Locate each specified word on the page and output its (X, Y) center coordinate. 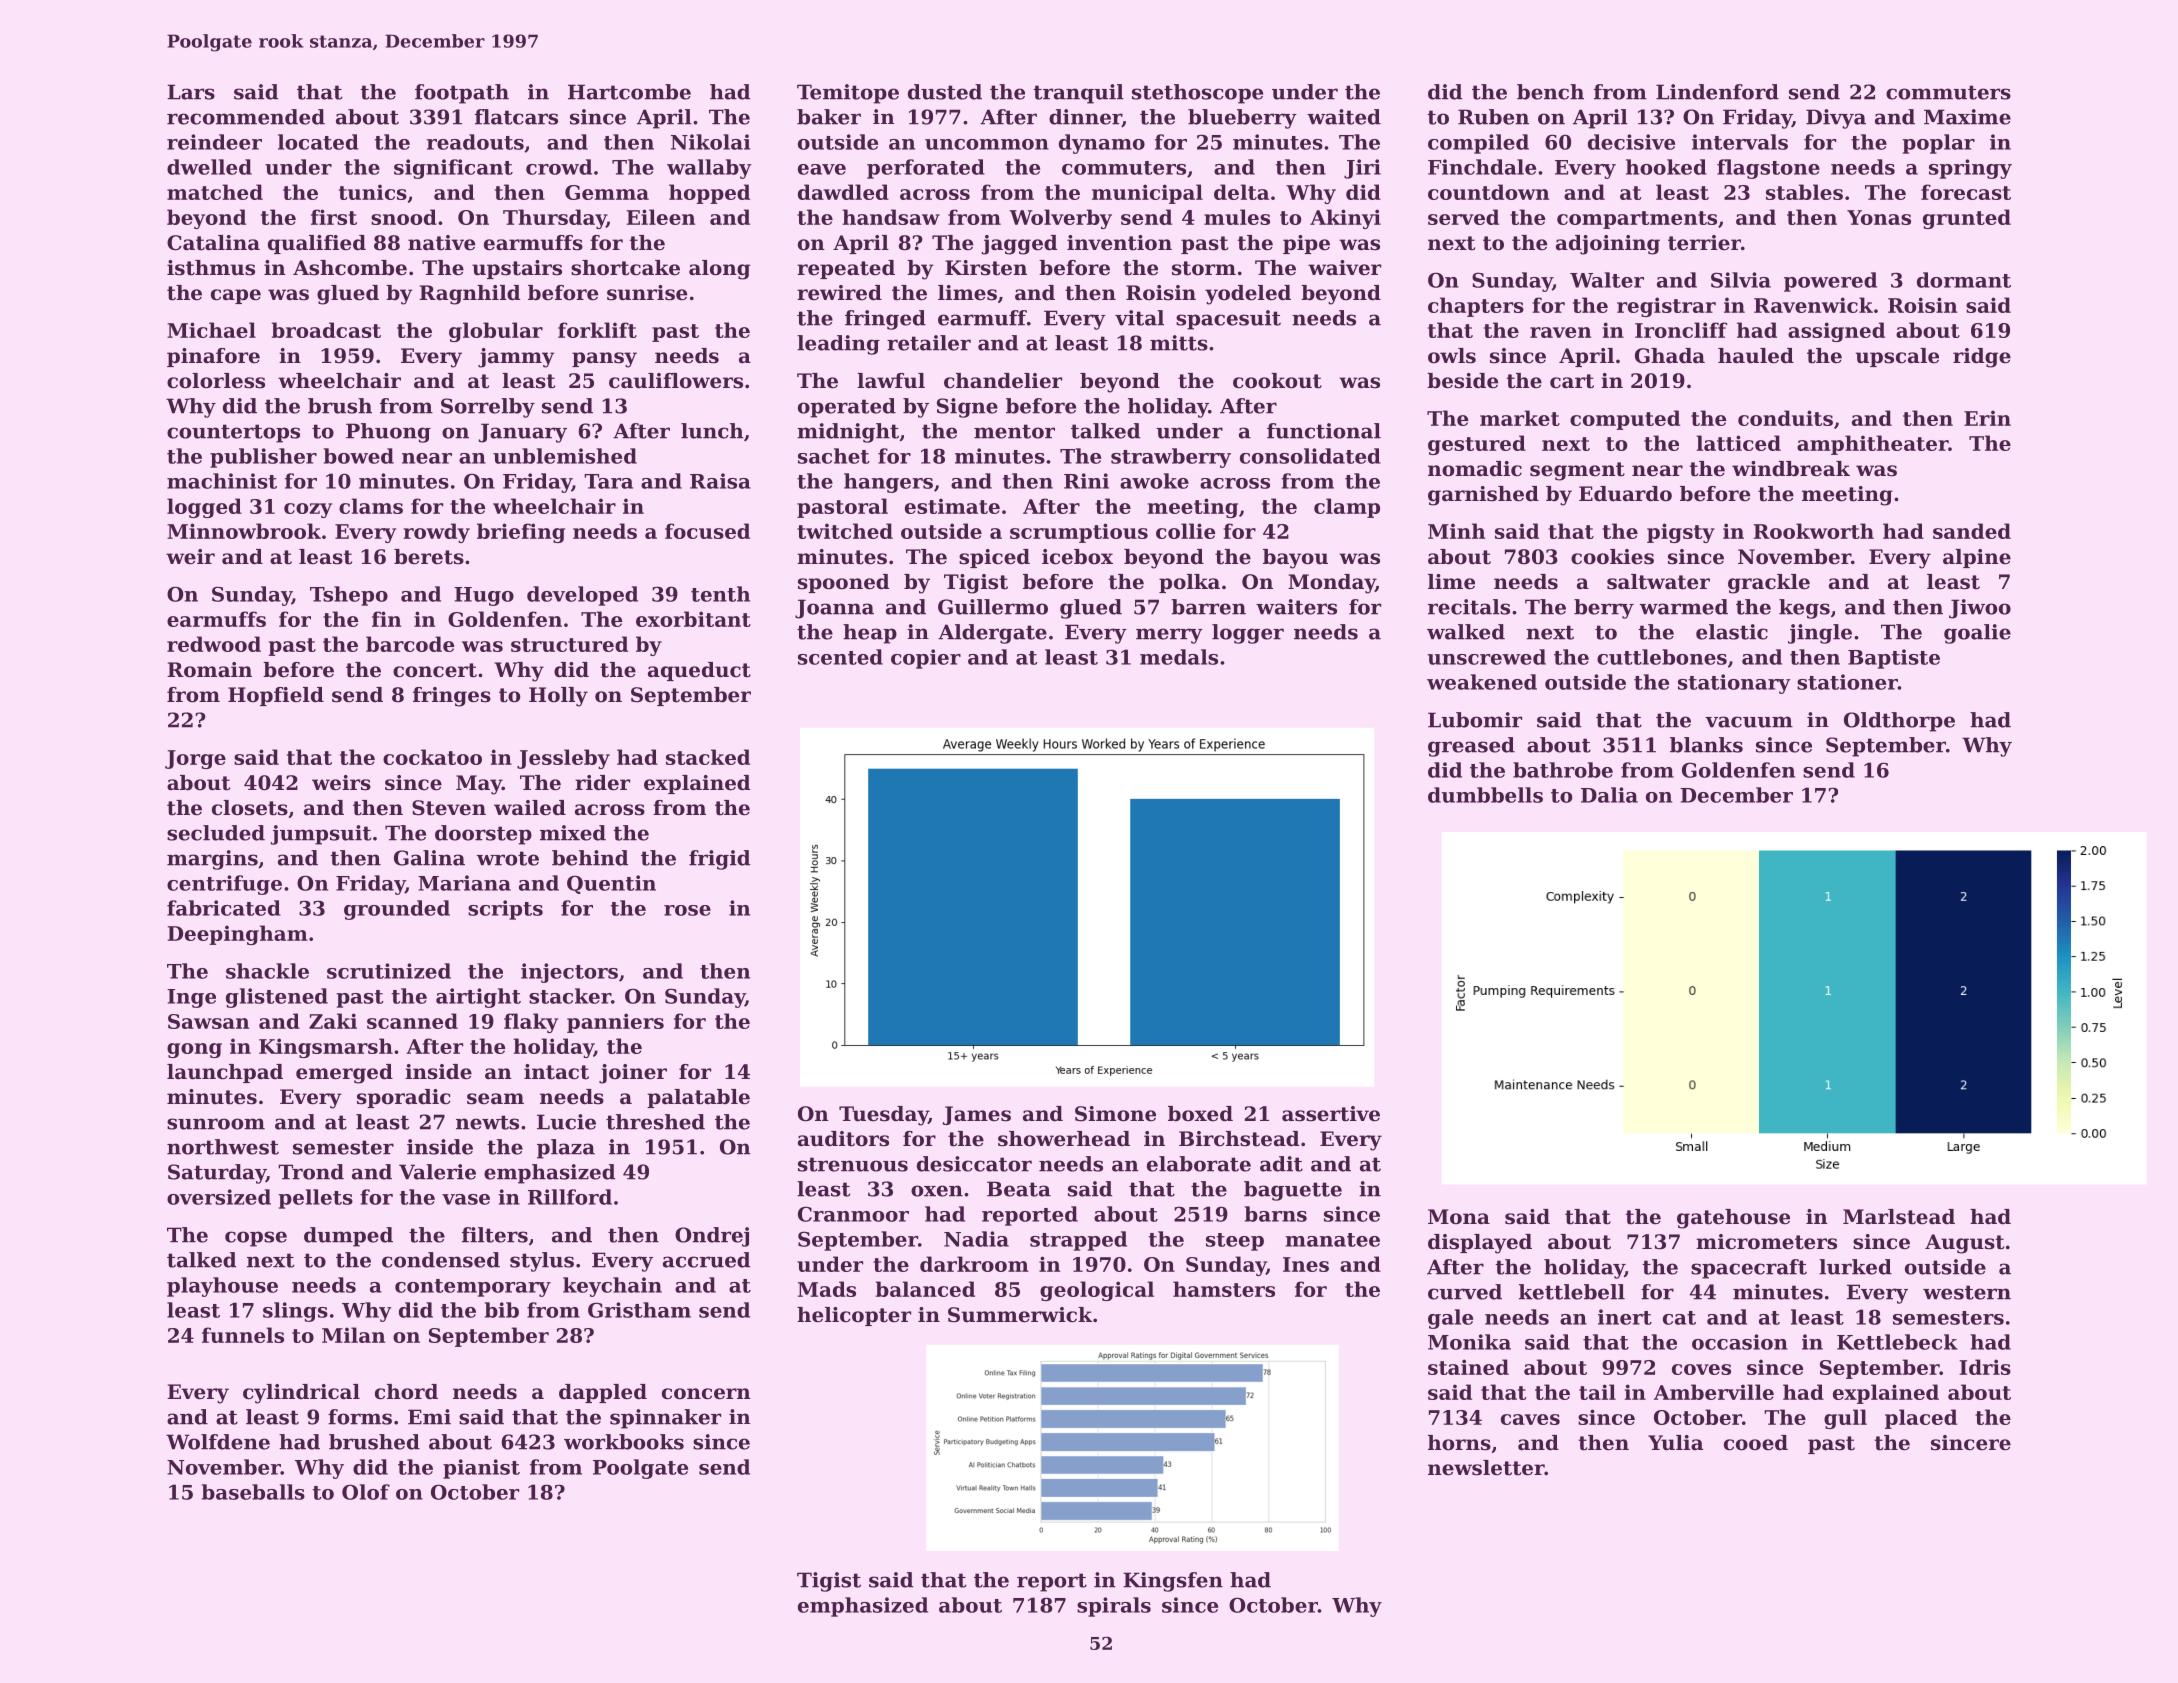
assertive (1331, 1114)
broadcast (326, 330)
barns (1276, 1214)
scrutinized (389, 971)
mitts (1179, 343)
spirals (1114, 1607)
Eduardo (1625, 494)
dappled (603, 1393)
